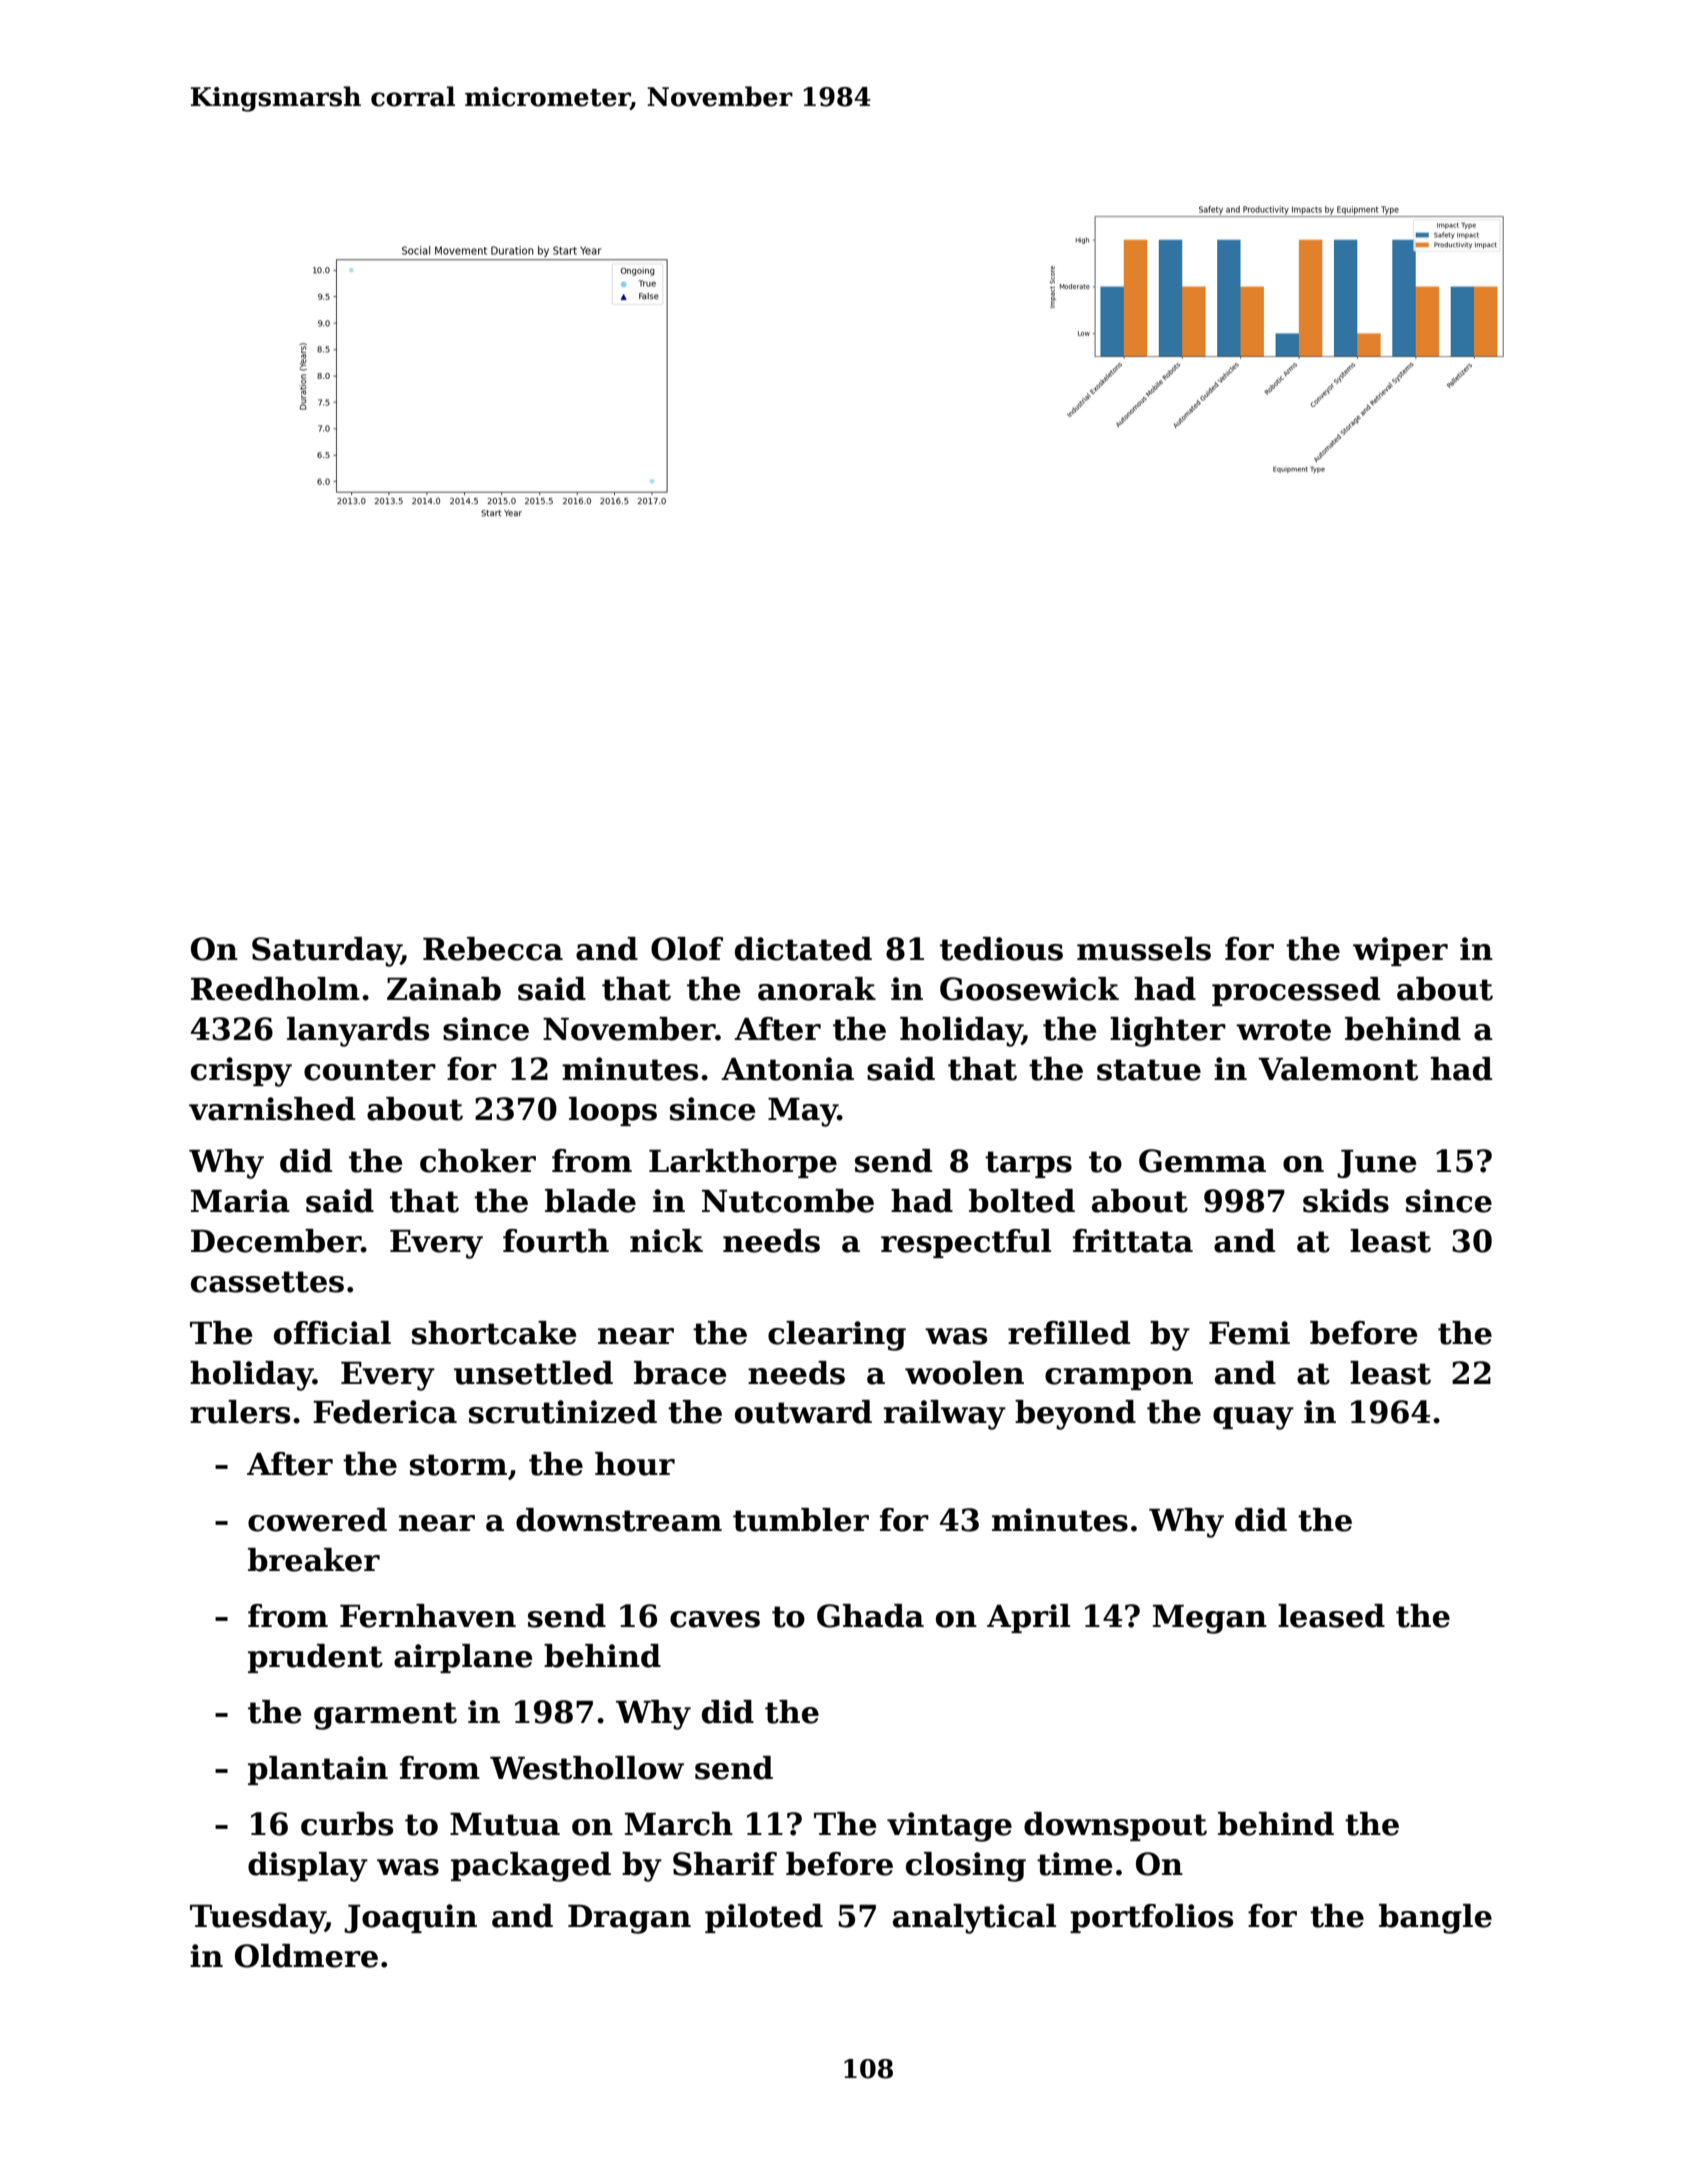  Describe the element at coordinates (1029, 989) in the screenshot. I see `Goosewick` at that location.
